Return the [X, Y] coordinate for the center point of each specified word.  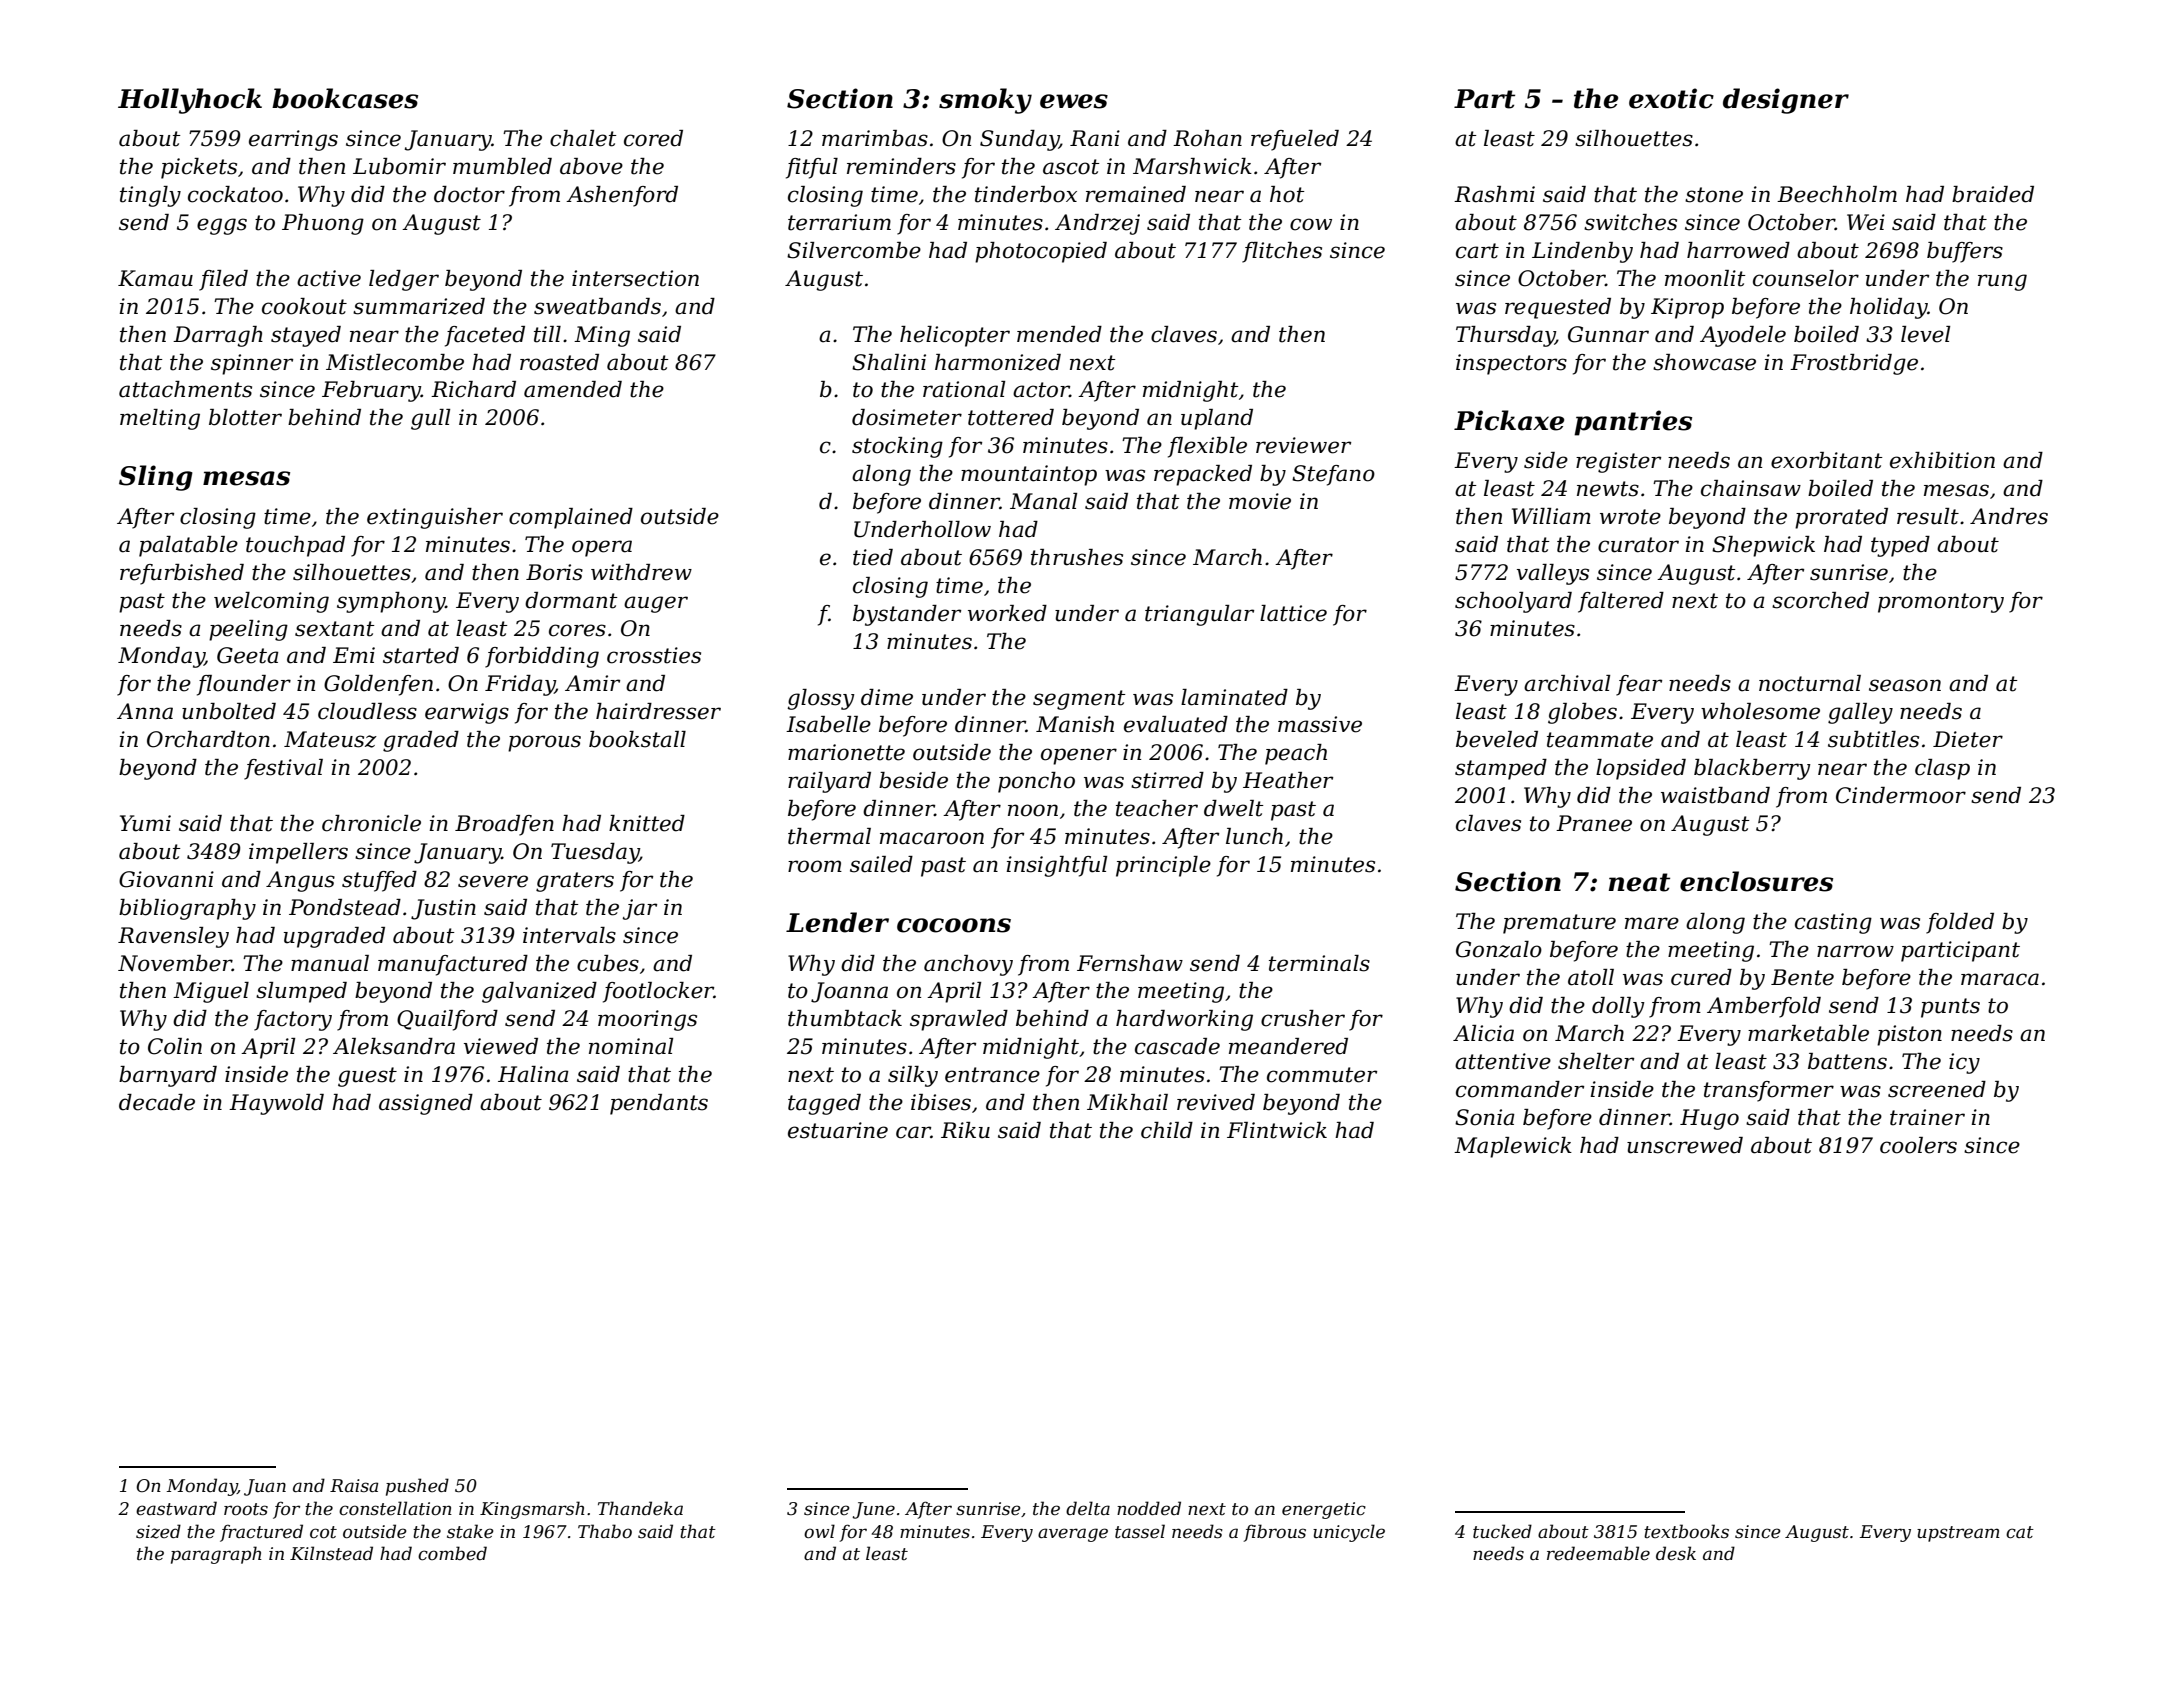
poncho [1036, 782]
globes [1582, 713]
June [873, 1510]
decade [157, 1102]
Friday [520, 685]
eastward [176, 1508]
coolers [1918, 1145]
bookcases [345, 98]
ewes [1074, 101]
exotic [1671, 98]
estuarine [838, 1130]
